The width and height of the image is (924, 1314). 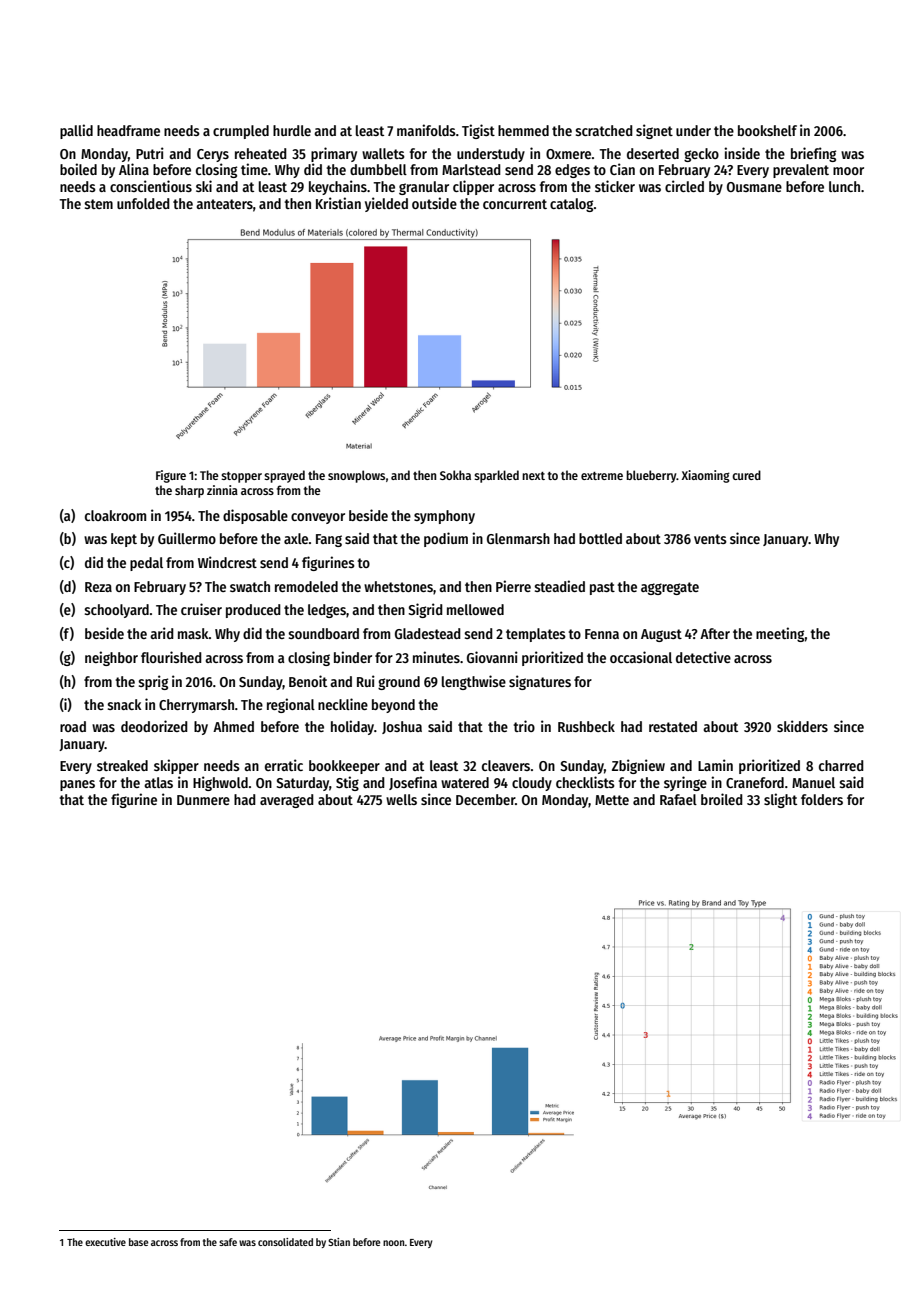 What do you see at coordinates (754, 187) in the image?
I see `Ousmane` at bounding box center [754, 187].
